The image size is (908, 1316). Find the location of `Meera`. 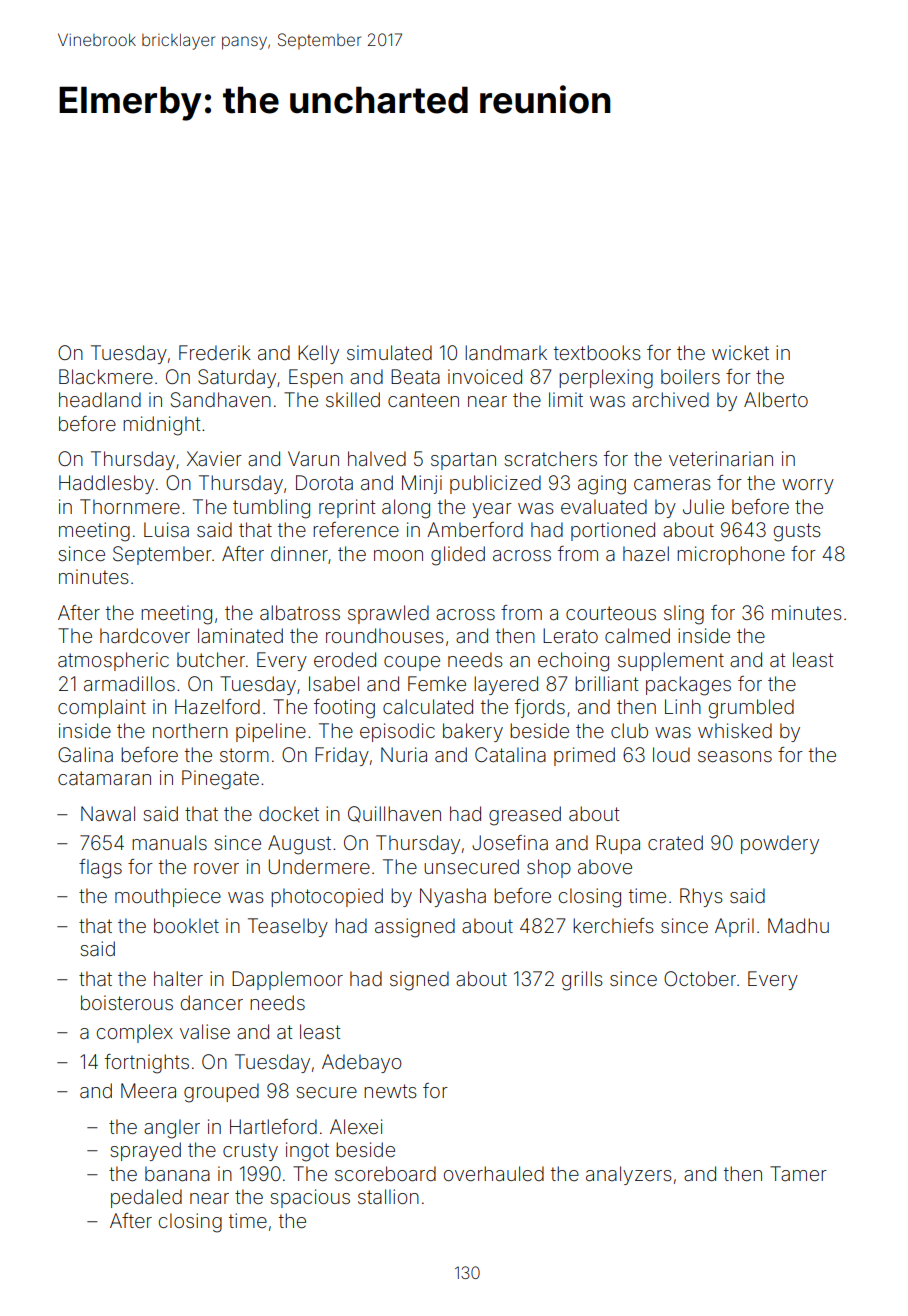

Meera is located at coordinates (148, 1090).
